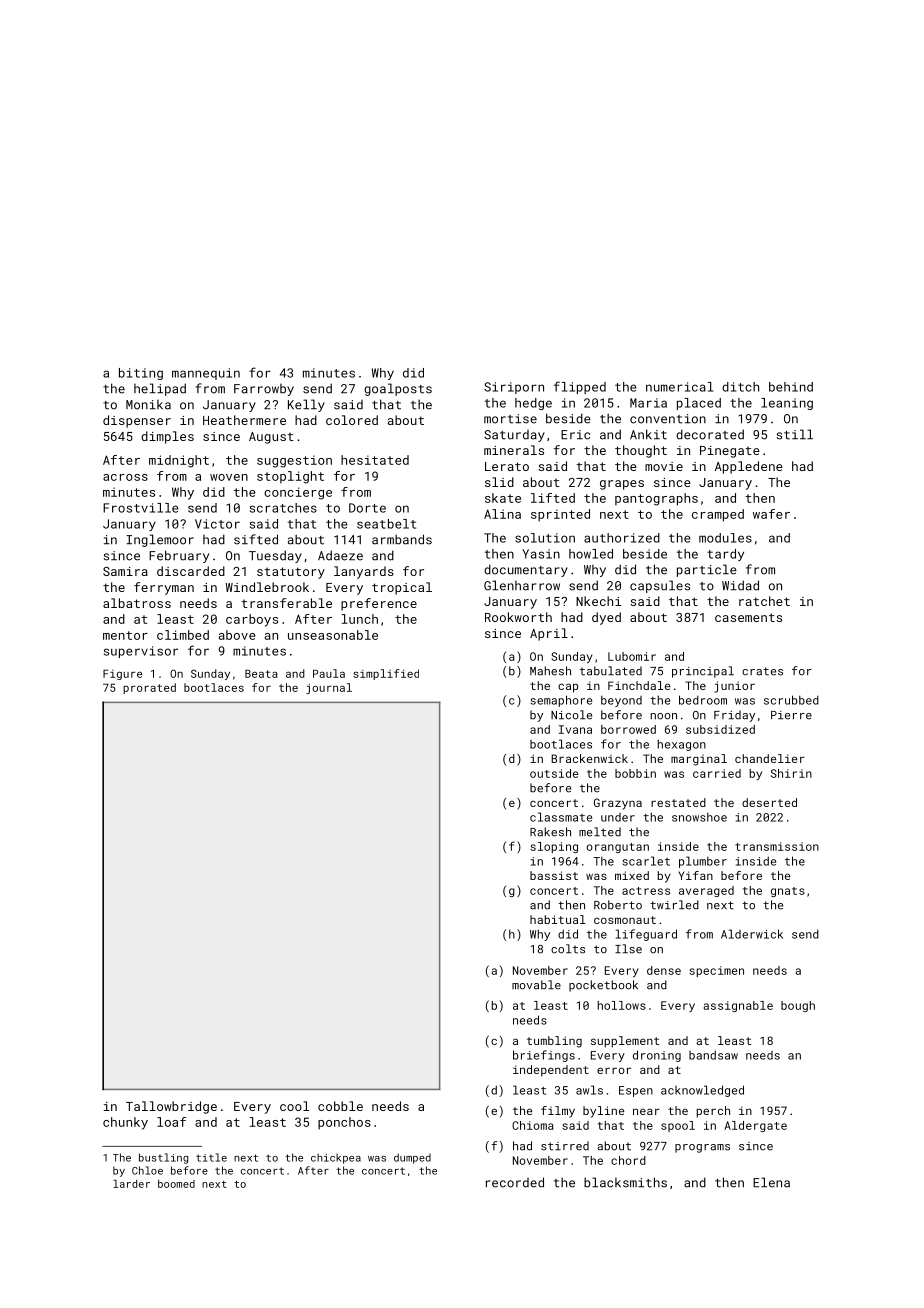  Describe the element at coordinates (518, 617) in the image. I see `Rookworth` at that location.
